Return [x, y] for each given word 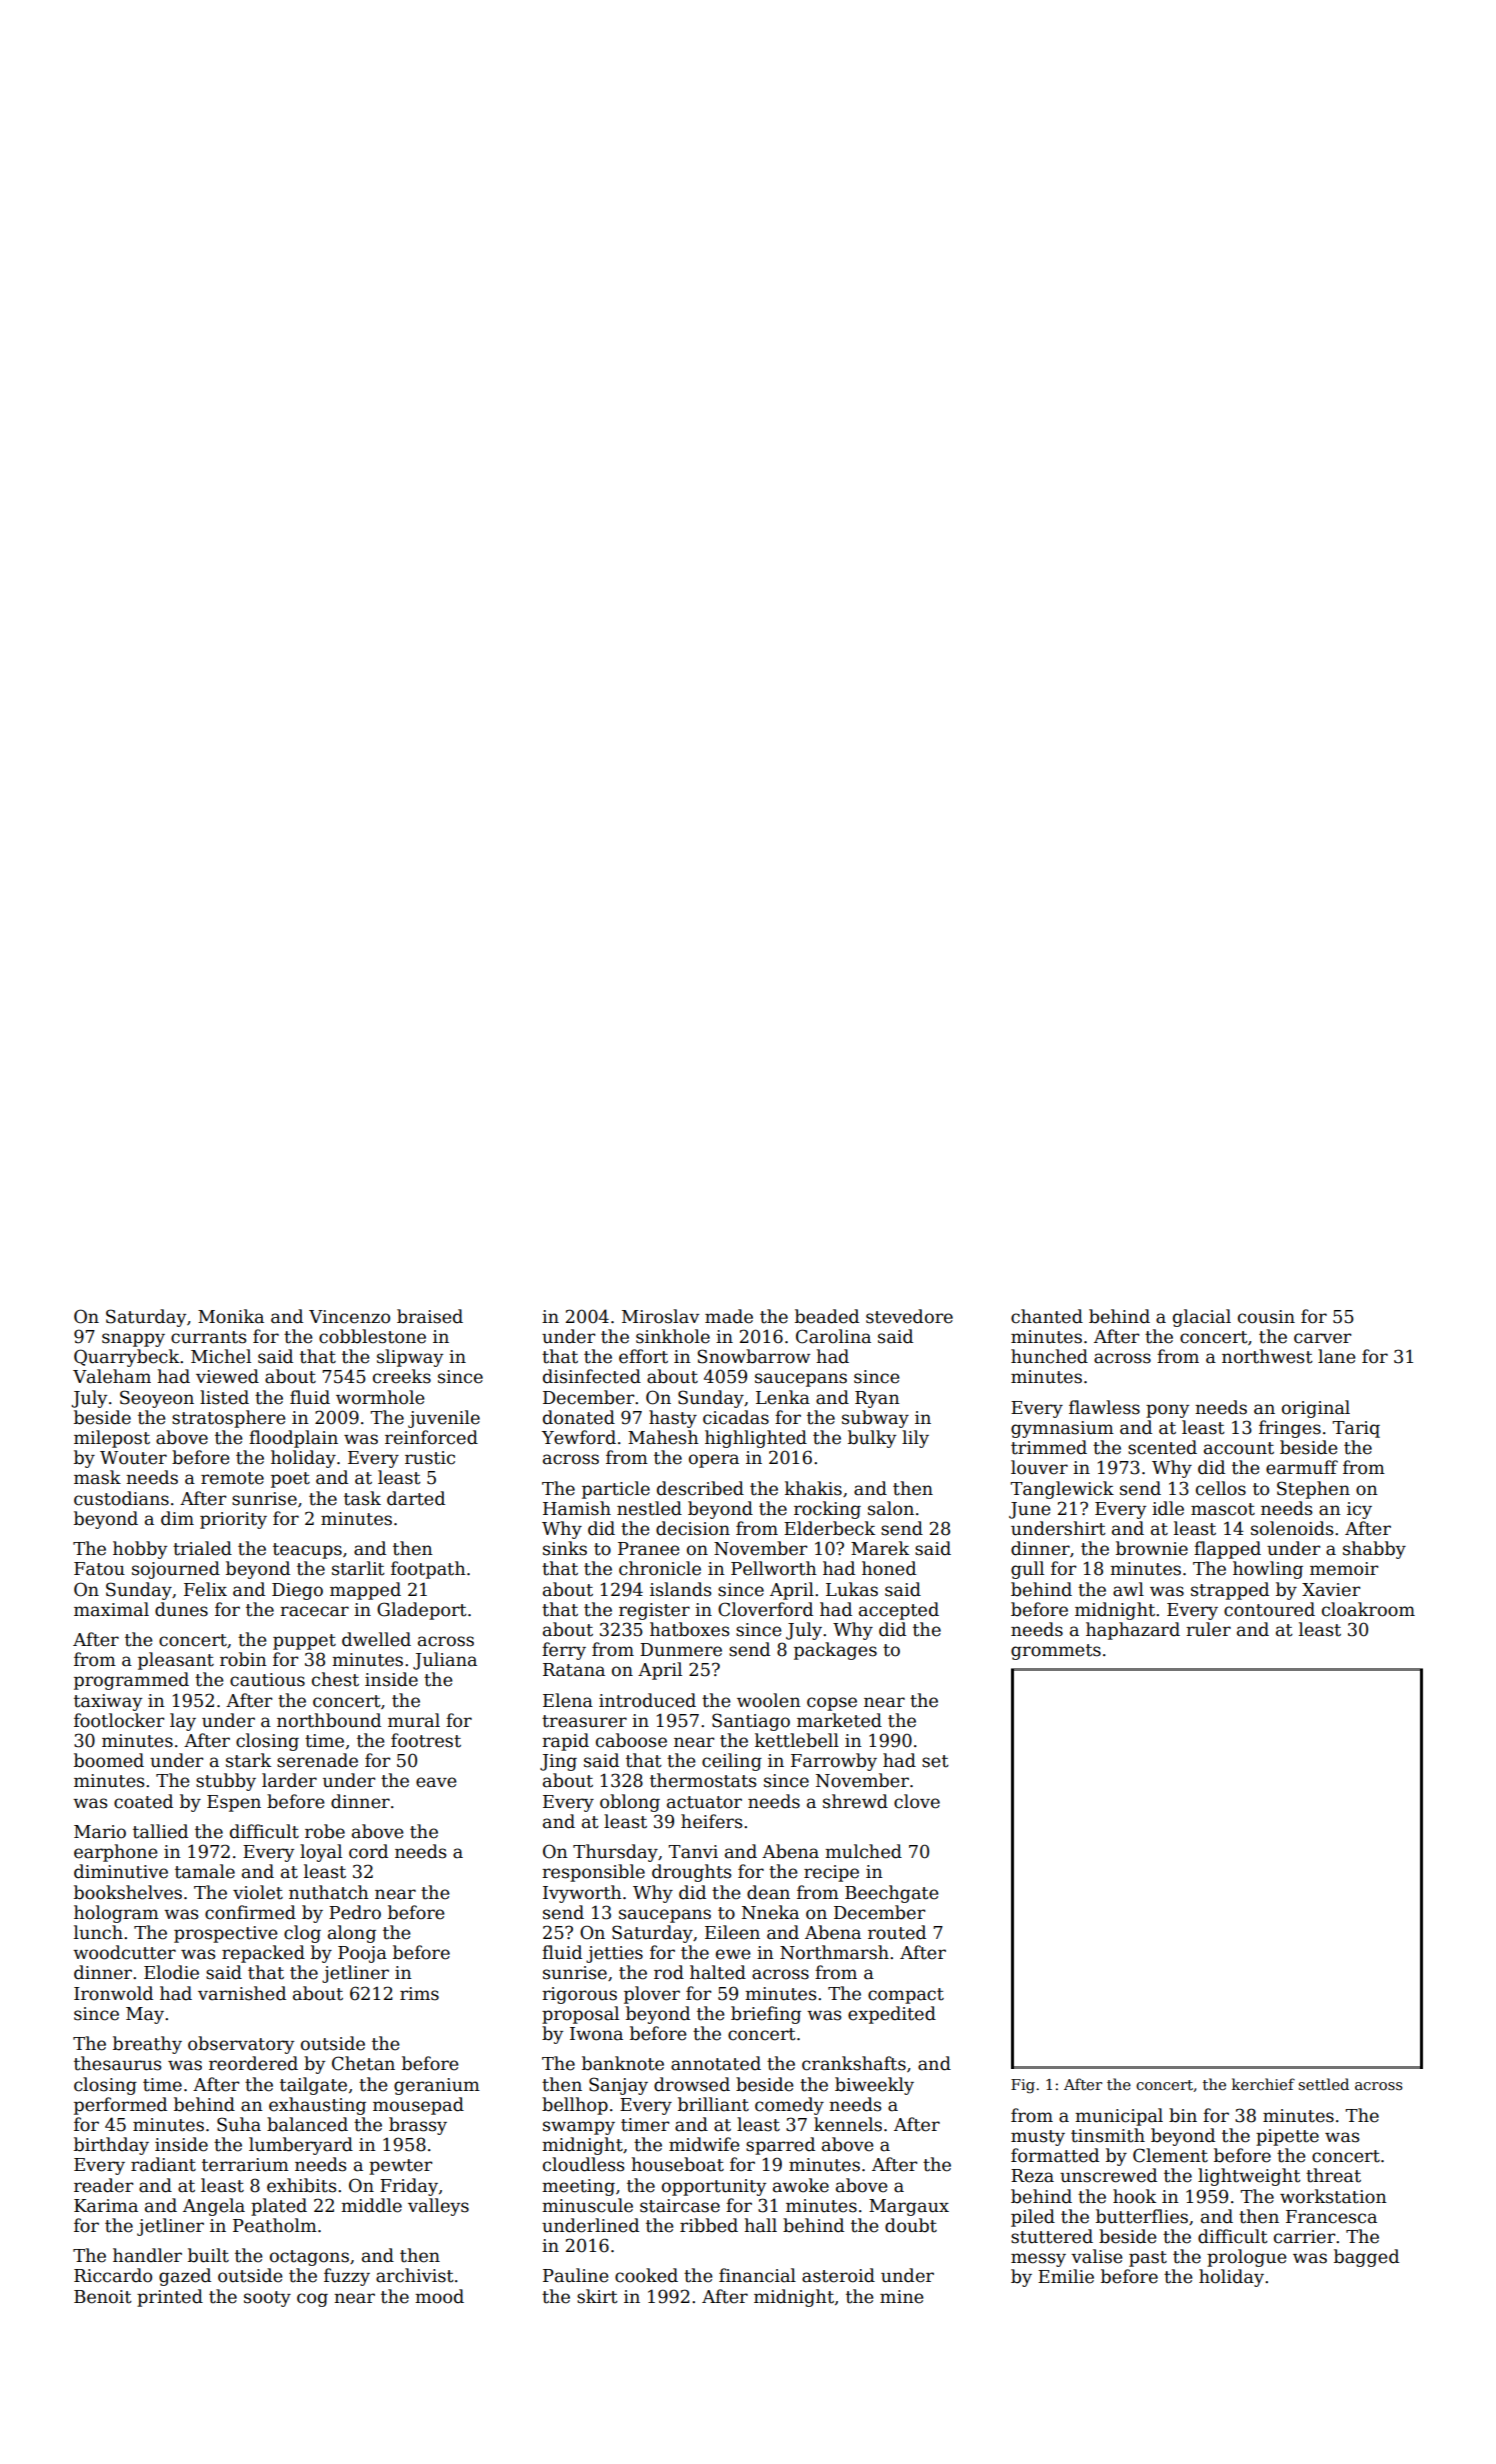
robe [325, 1831]
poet [290, 1480]
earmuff [1302, 1467]
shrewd [855, 1801]
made [729, 1316]
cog [312, 2300]
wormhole [380, 1397]
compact [906, 1996]
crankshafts [854, 2063]
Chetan [363, 2063]
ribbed [709, 2225]
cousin [1266, 1317]
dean [768, 1892]
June [1030, 1510]
